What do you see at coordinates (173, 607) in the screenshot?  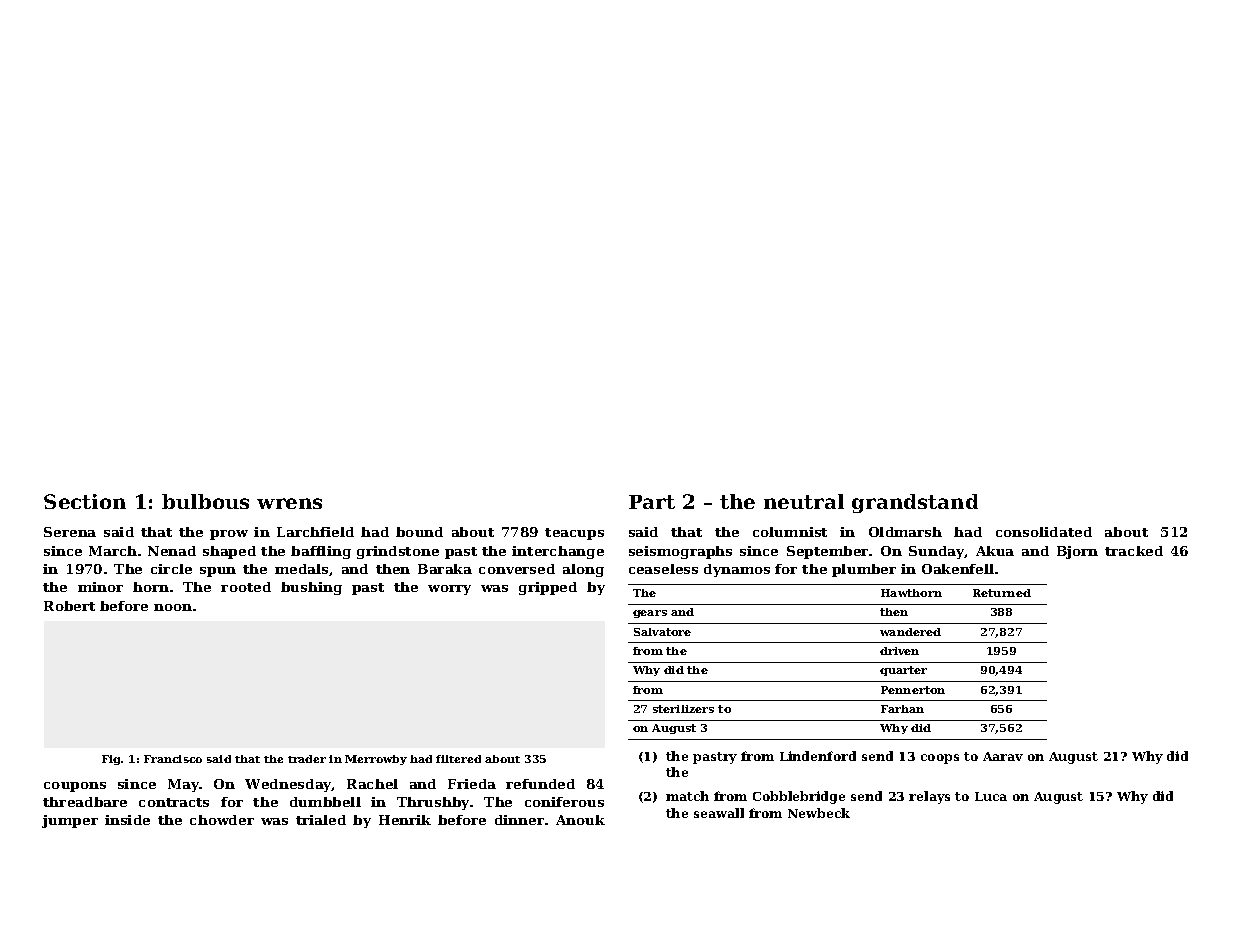 I see `noon` at bounding box center [173, 607].
